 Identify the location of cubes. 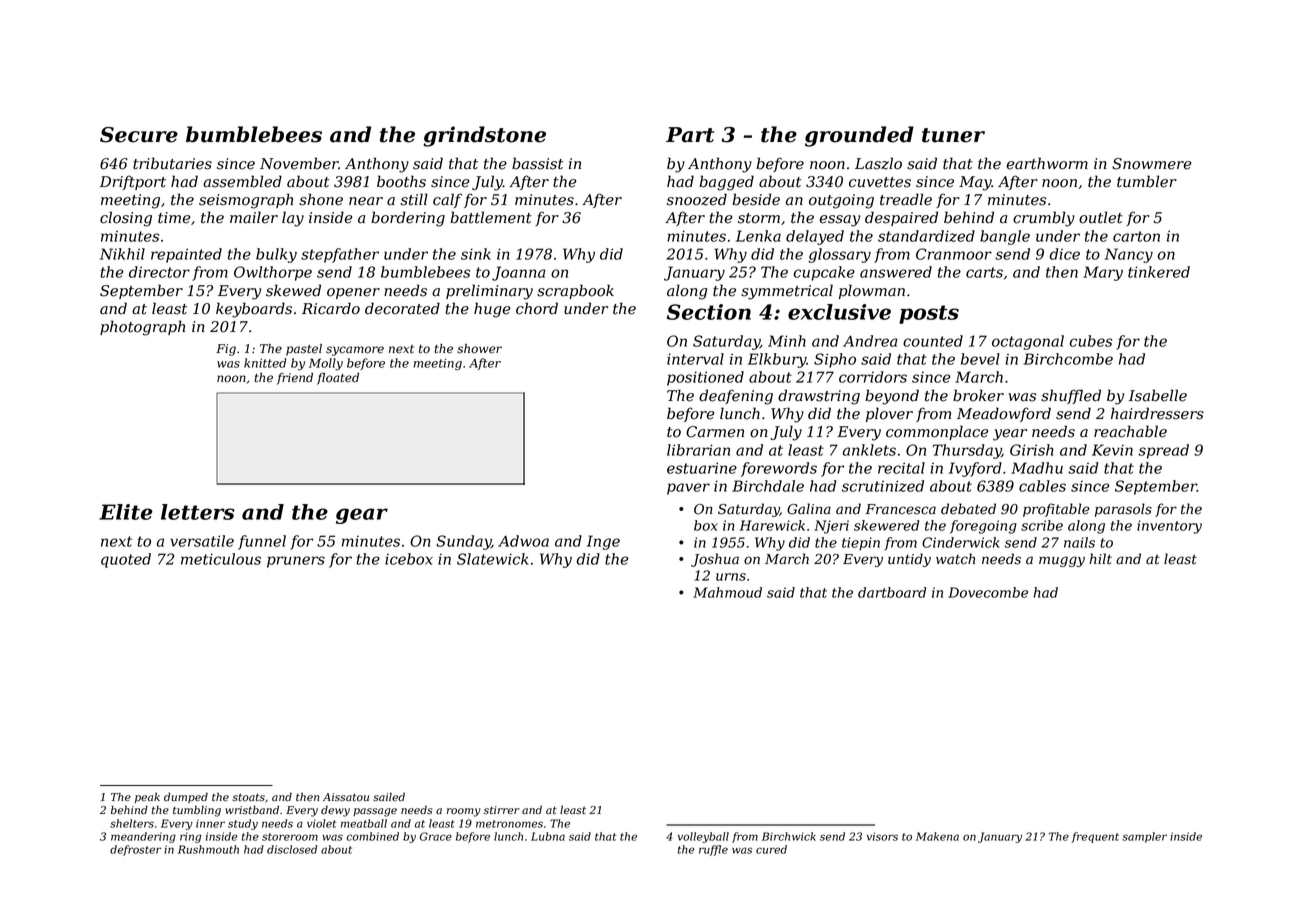
(1091, 341).
